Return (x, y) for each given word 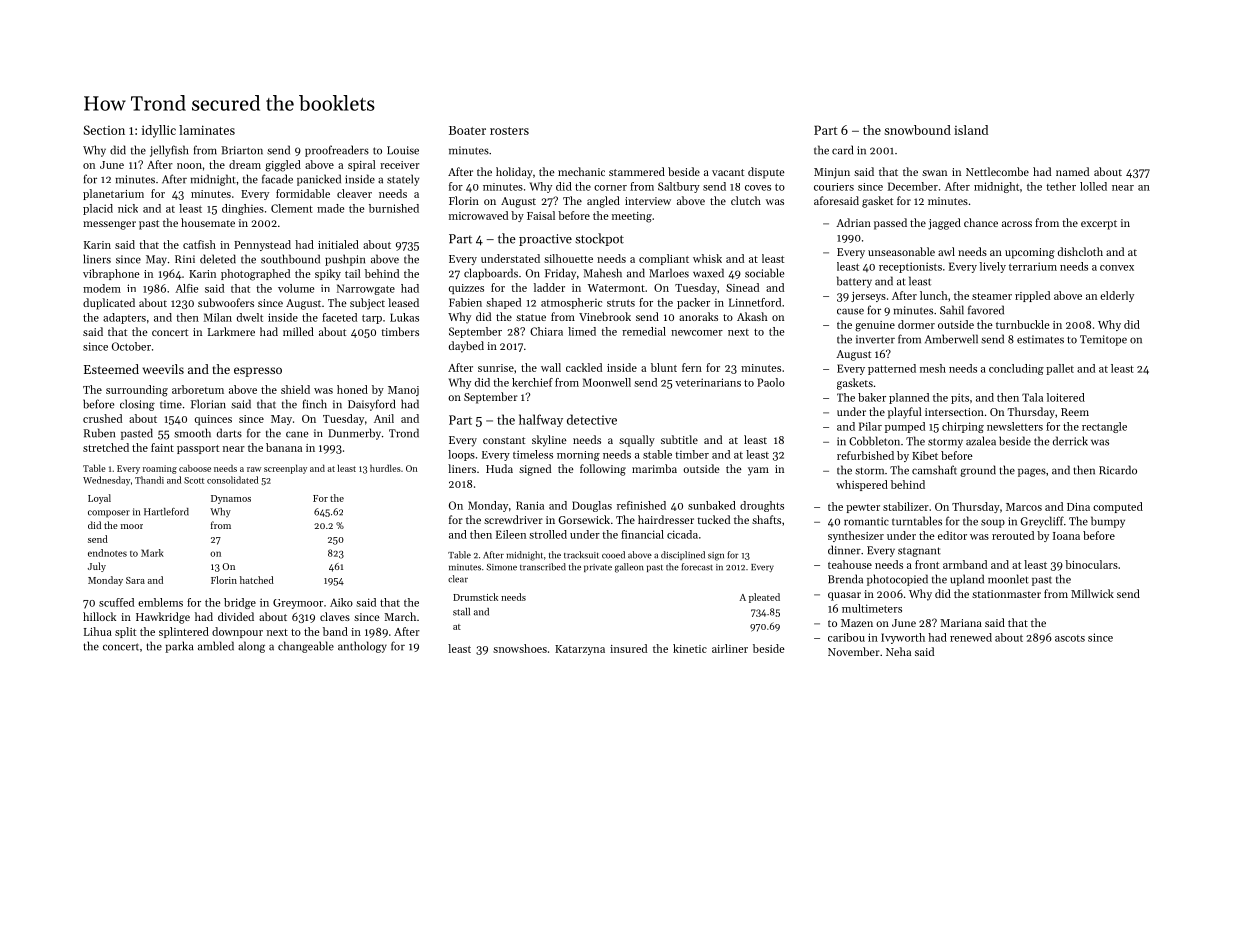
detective (592, 419)
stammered (637, 171)
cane (297, 434)
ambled (216, 646)
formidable (303, 193)
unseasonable (901, 251)
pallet (1060, 369)
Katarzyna (580, 650)
